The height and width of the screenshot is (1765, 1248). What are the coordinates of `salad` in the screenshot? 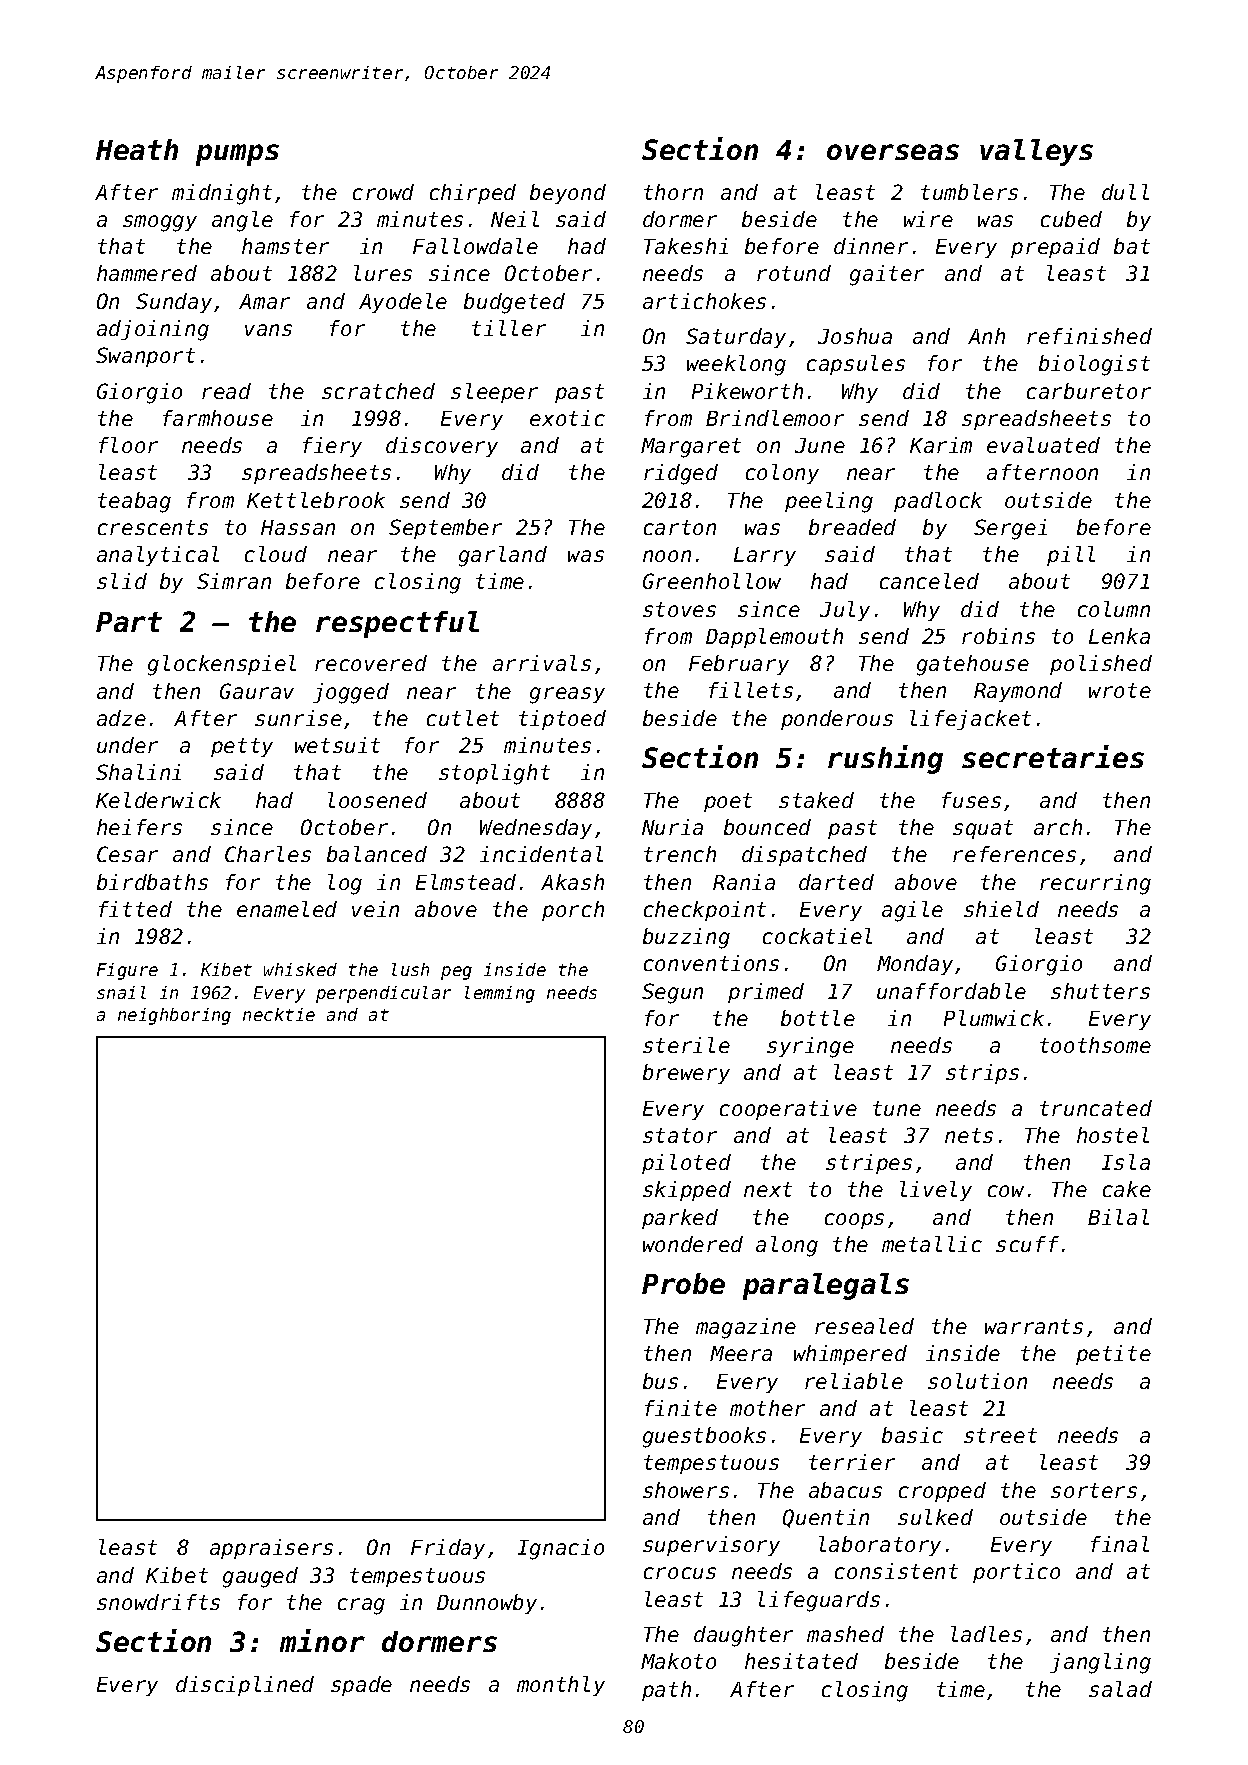 It's located at (1120, 1689).
